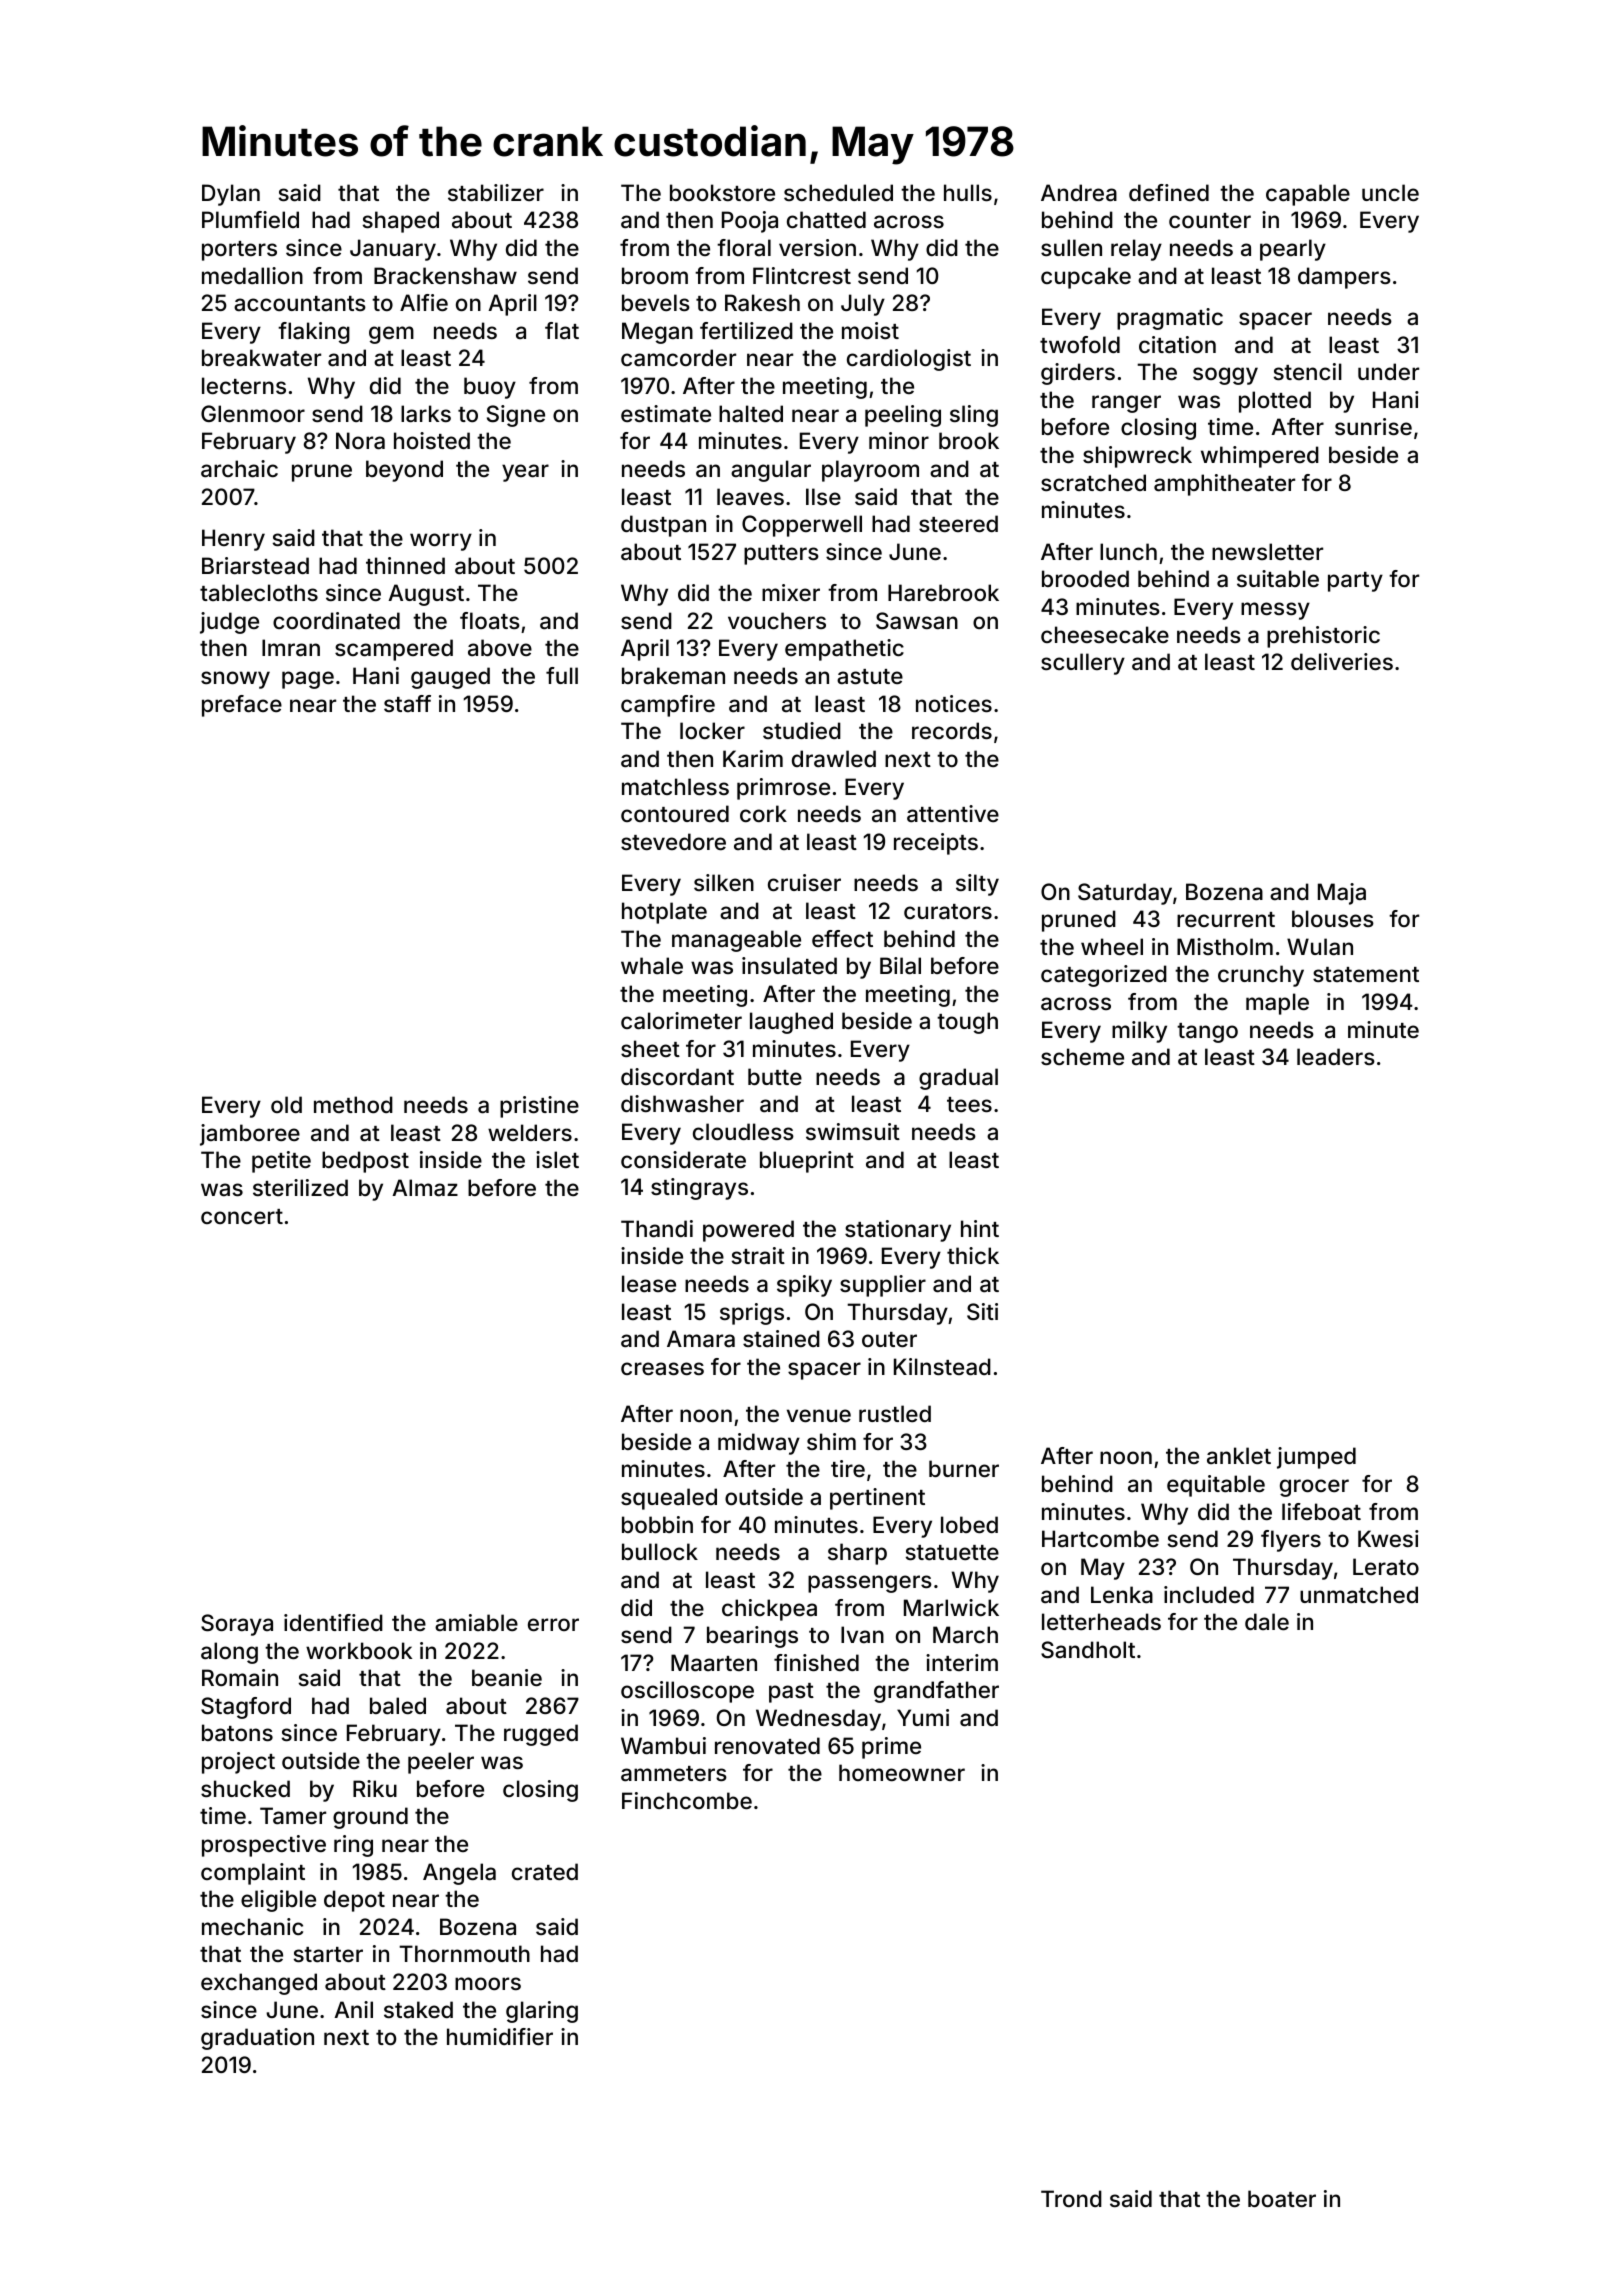 This screenshot has height=2292, width=1620. What do you see at coordinates (250, 1135) in the screenshot?
I see `jamboree` at bounding box center [250, 1135].
